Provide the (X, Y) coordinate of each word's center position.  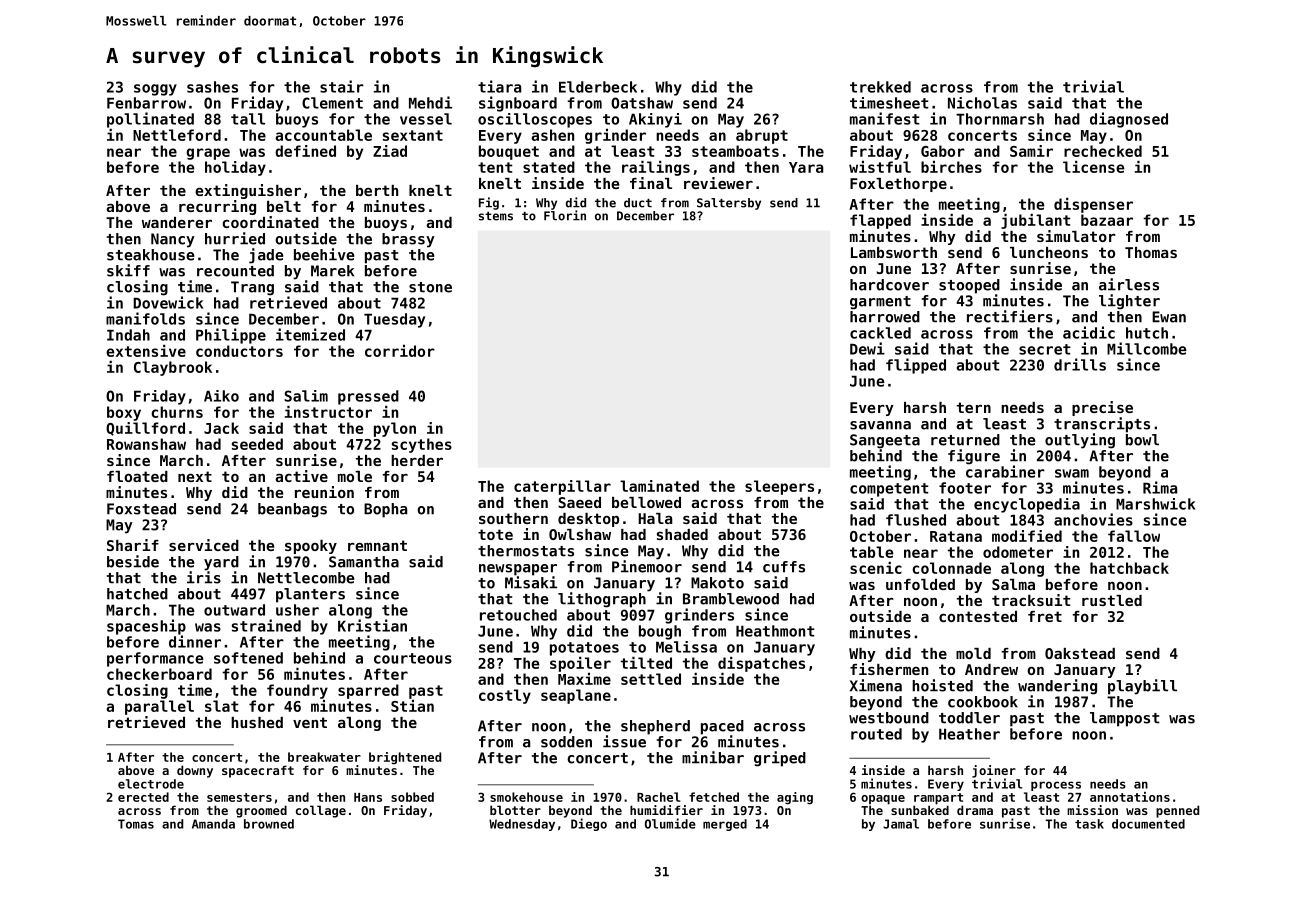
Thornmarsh (1000, 119)
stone (430, 287)
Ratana (956, 536)
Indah (128, 335)
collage (321, 811)
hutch (1147, 333)
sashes (212, 87)
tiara (499, 86)
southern (513, 518)
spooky (311, 547)
